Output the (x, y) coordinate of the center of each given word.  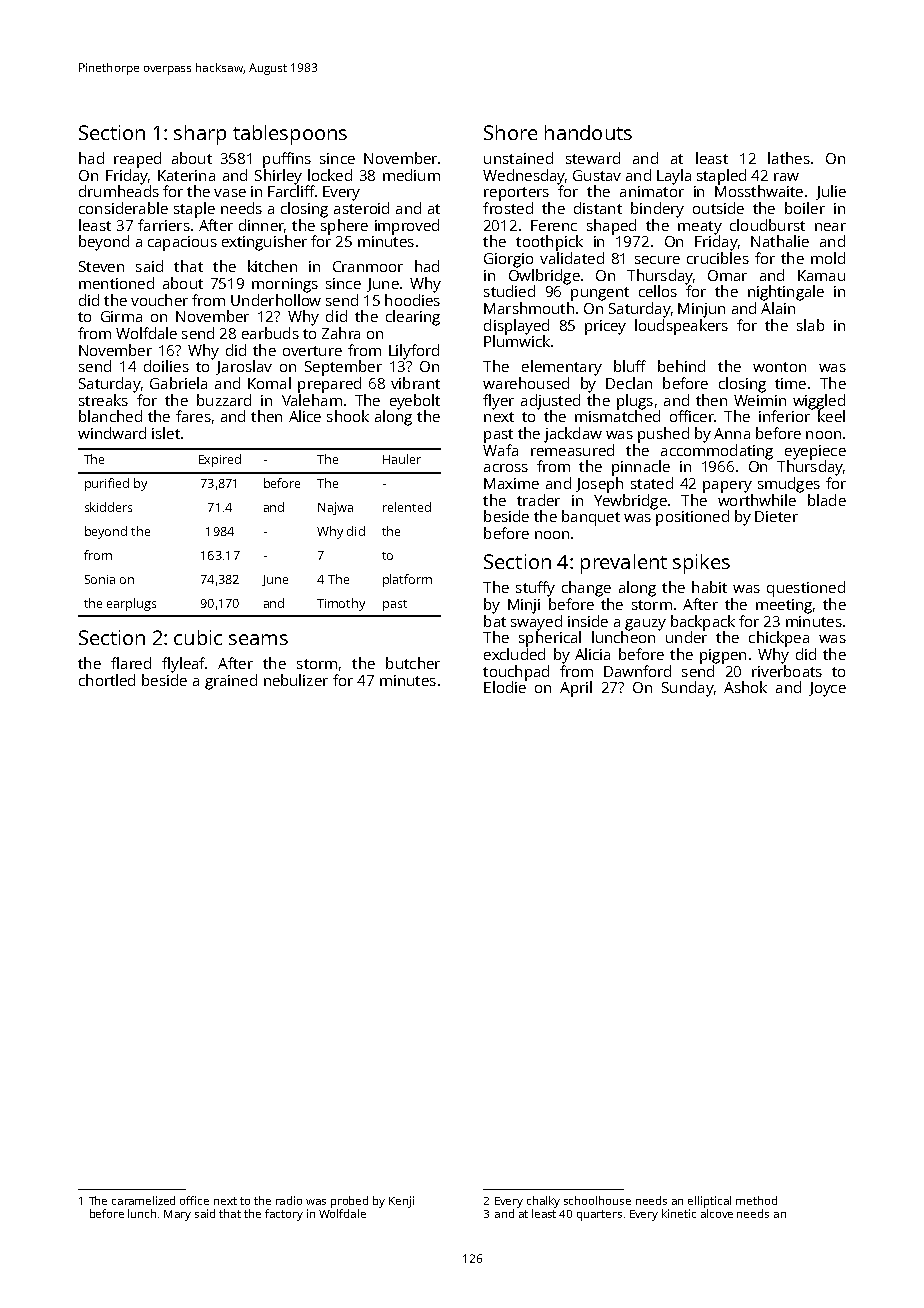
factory (284, 1215)
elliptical (709, 1202)
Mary (177, 1215)
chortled (107, 680)
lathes (789, 158)
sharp (200, 135)
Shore (510, 132)
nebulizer (296, 680)
